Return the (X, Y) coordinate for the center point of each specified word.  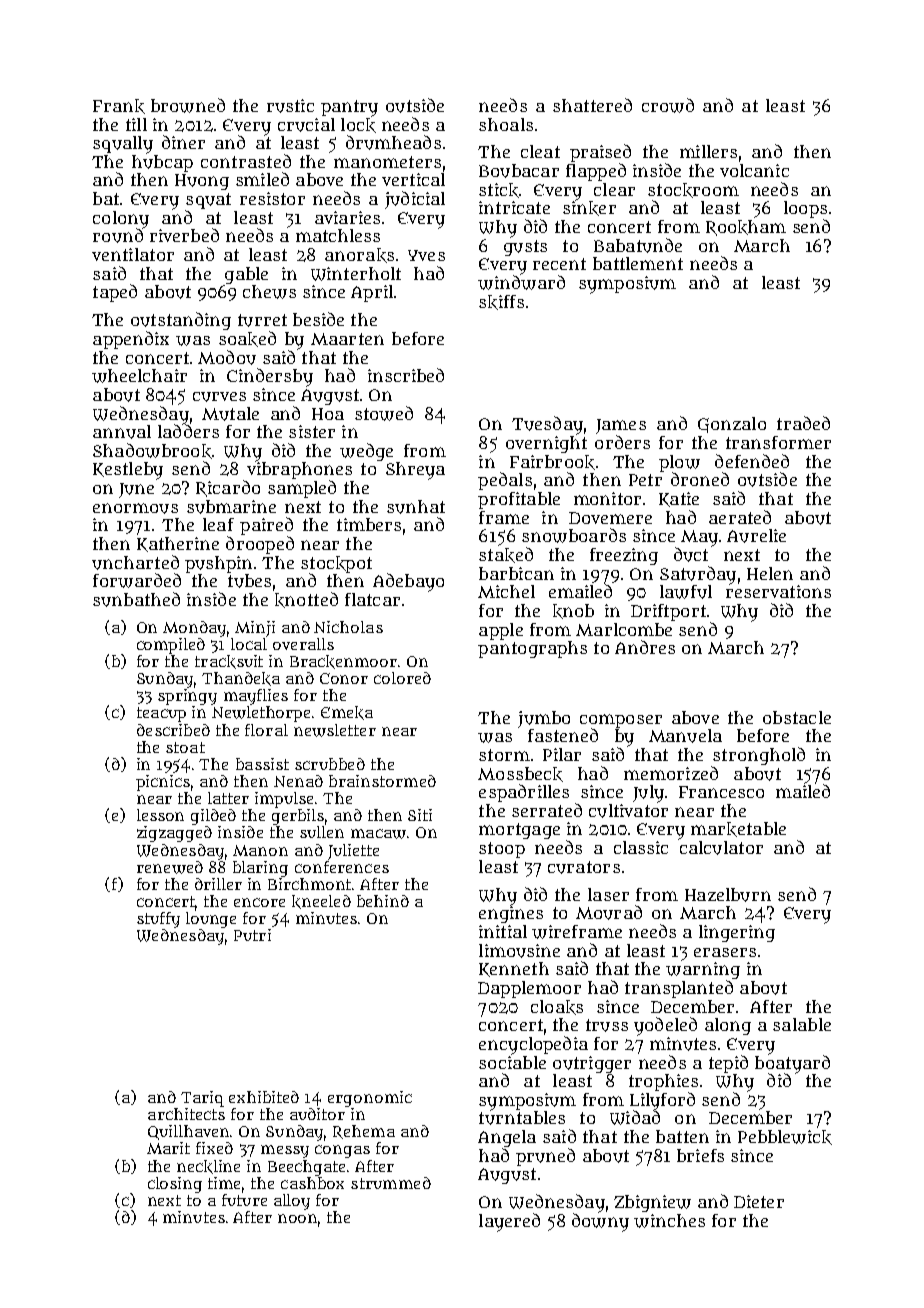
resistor (272, 198)
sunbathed (136, 599)
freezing (624, 556)
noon (297, 1218)
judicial (415, 200)
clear (614, 189)
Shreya (415, 471)
